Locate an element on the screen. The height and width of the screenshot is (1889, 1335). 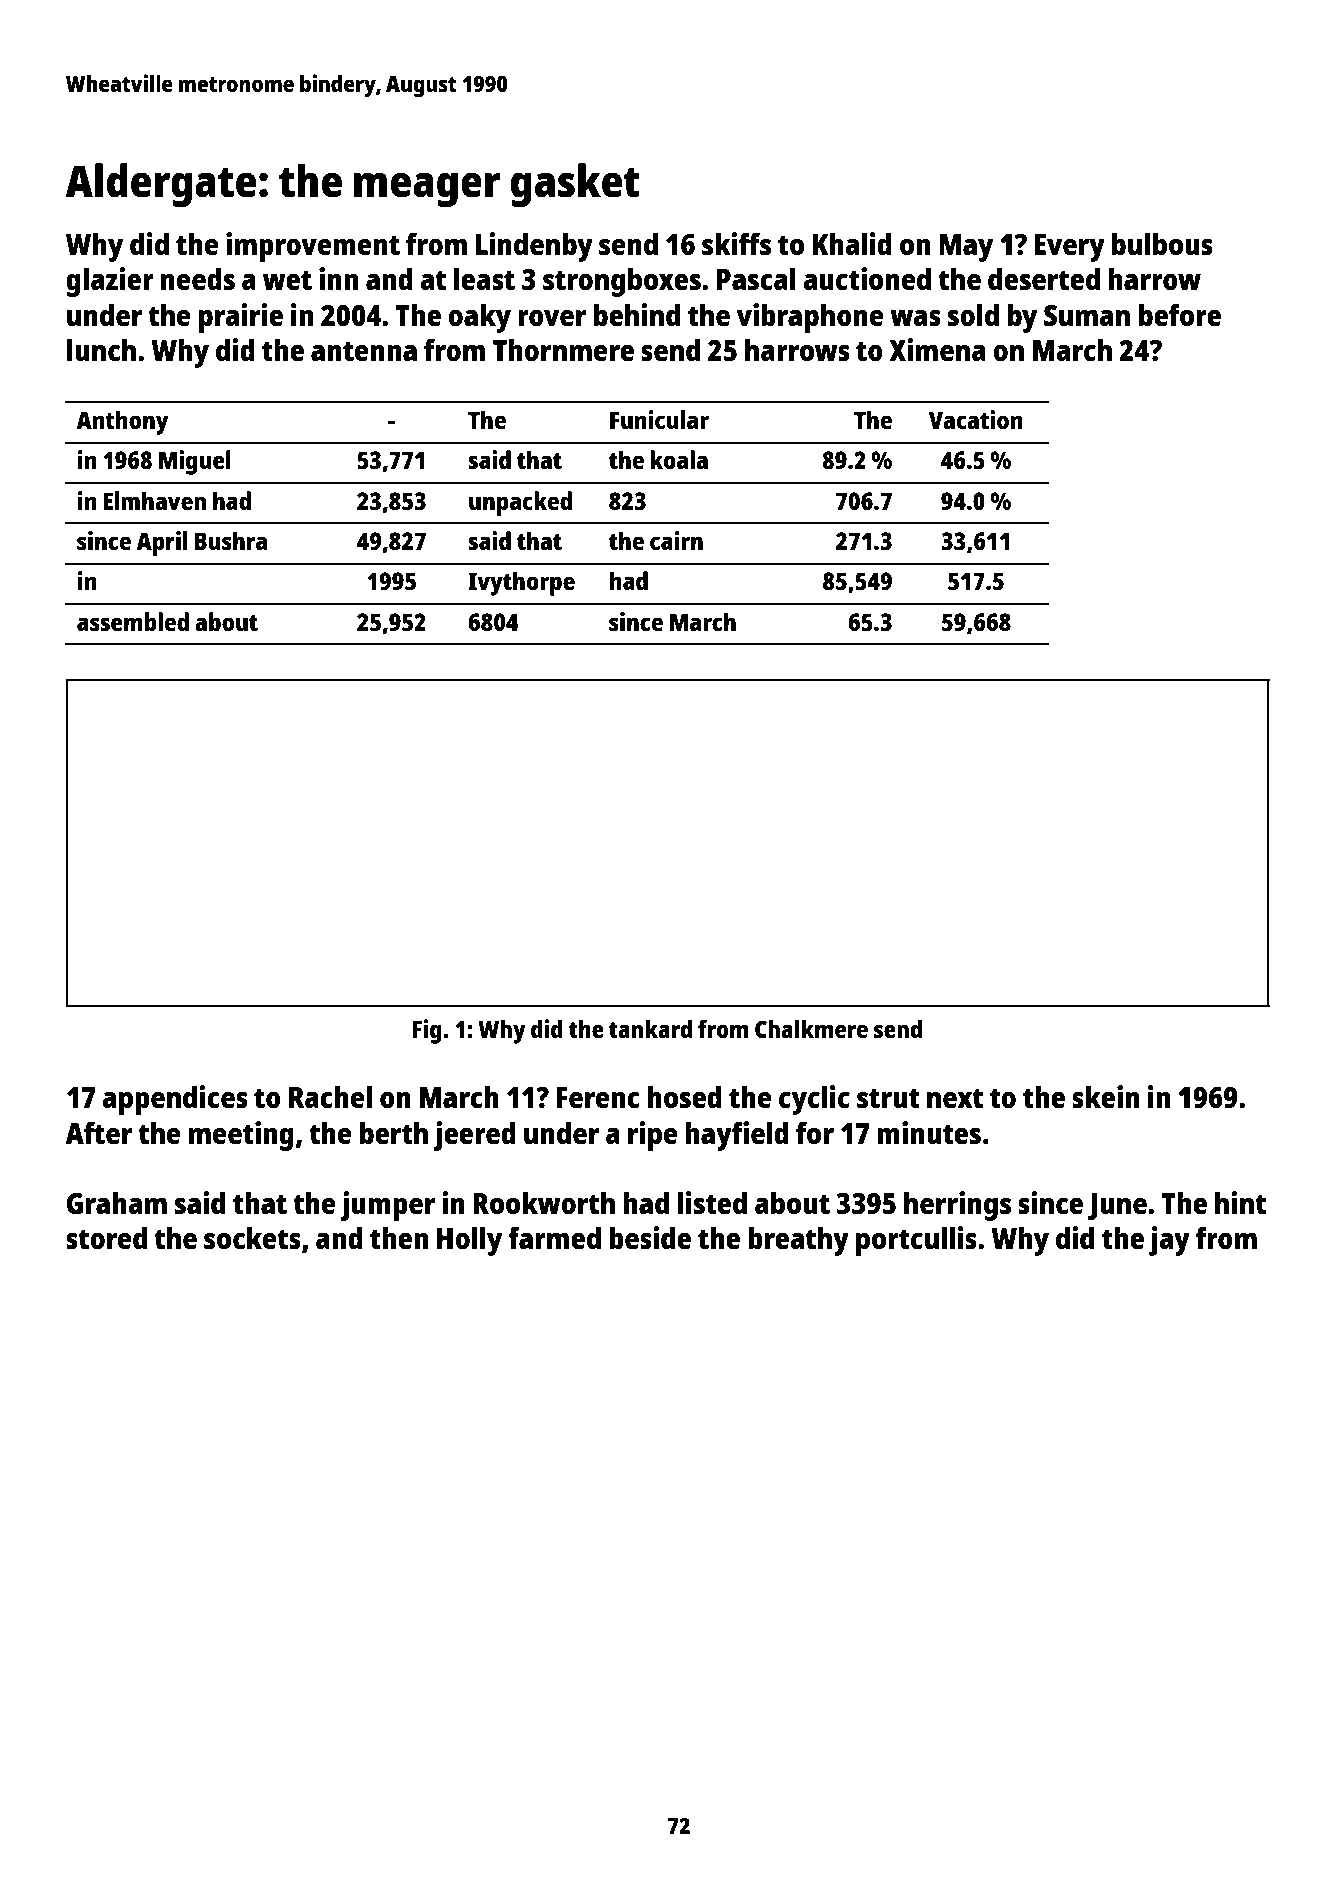
cairn is located at coordinates (676, 540).
